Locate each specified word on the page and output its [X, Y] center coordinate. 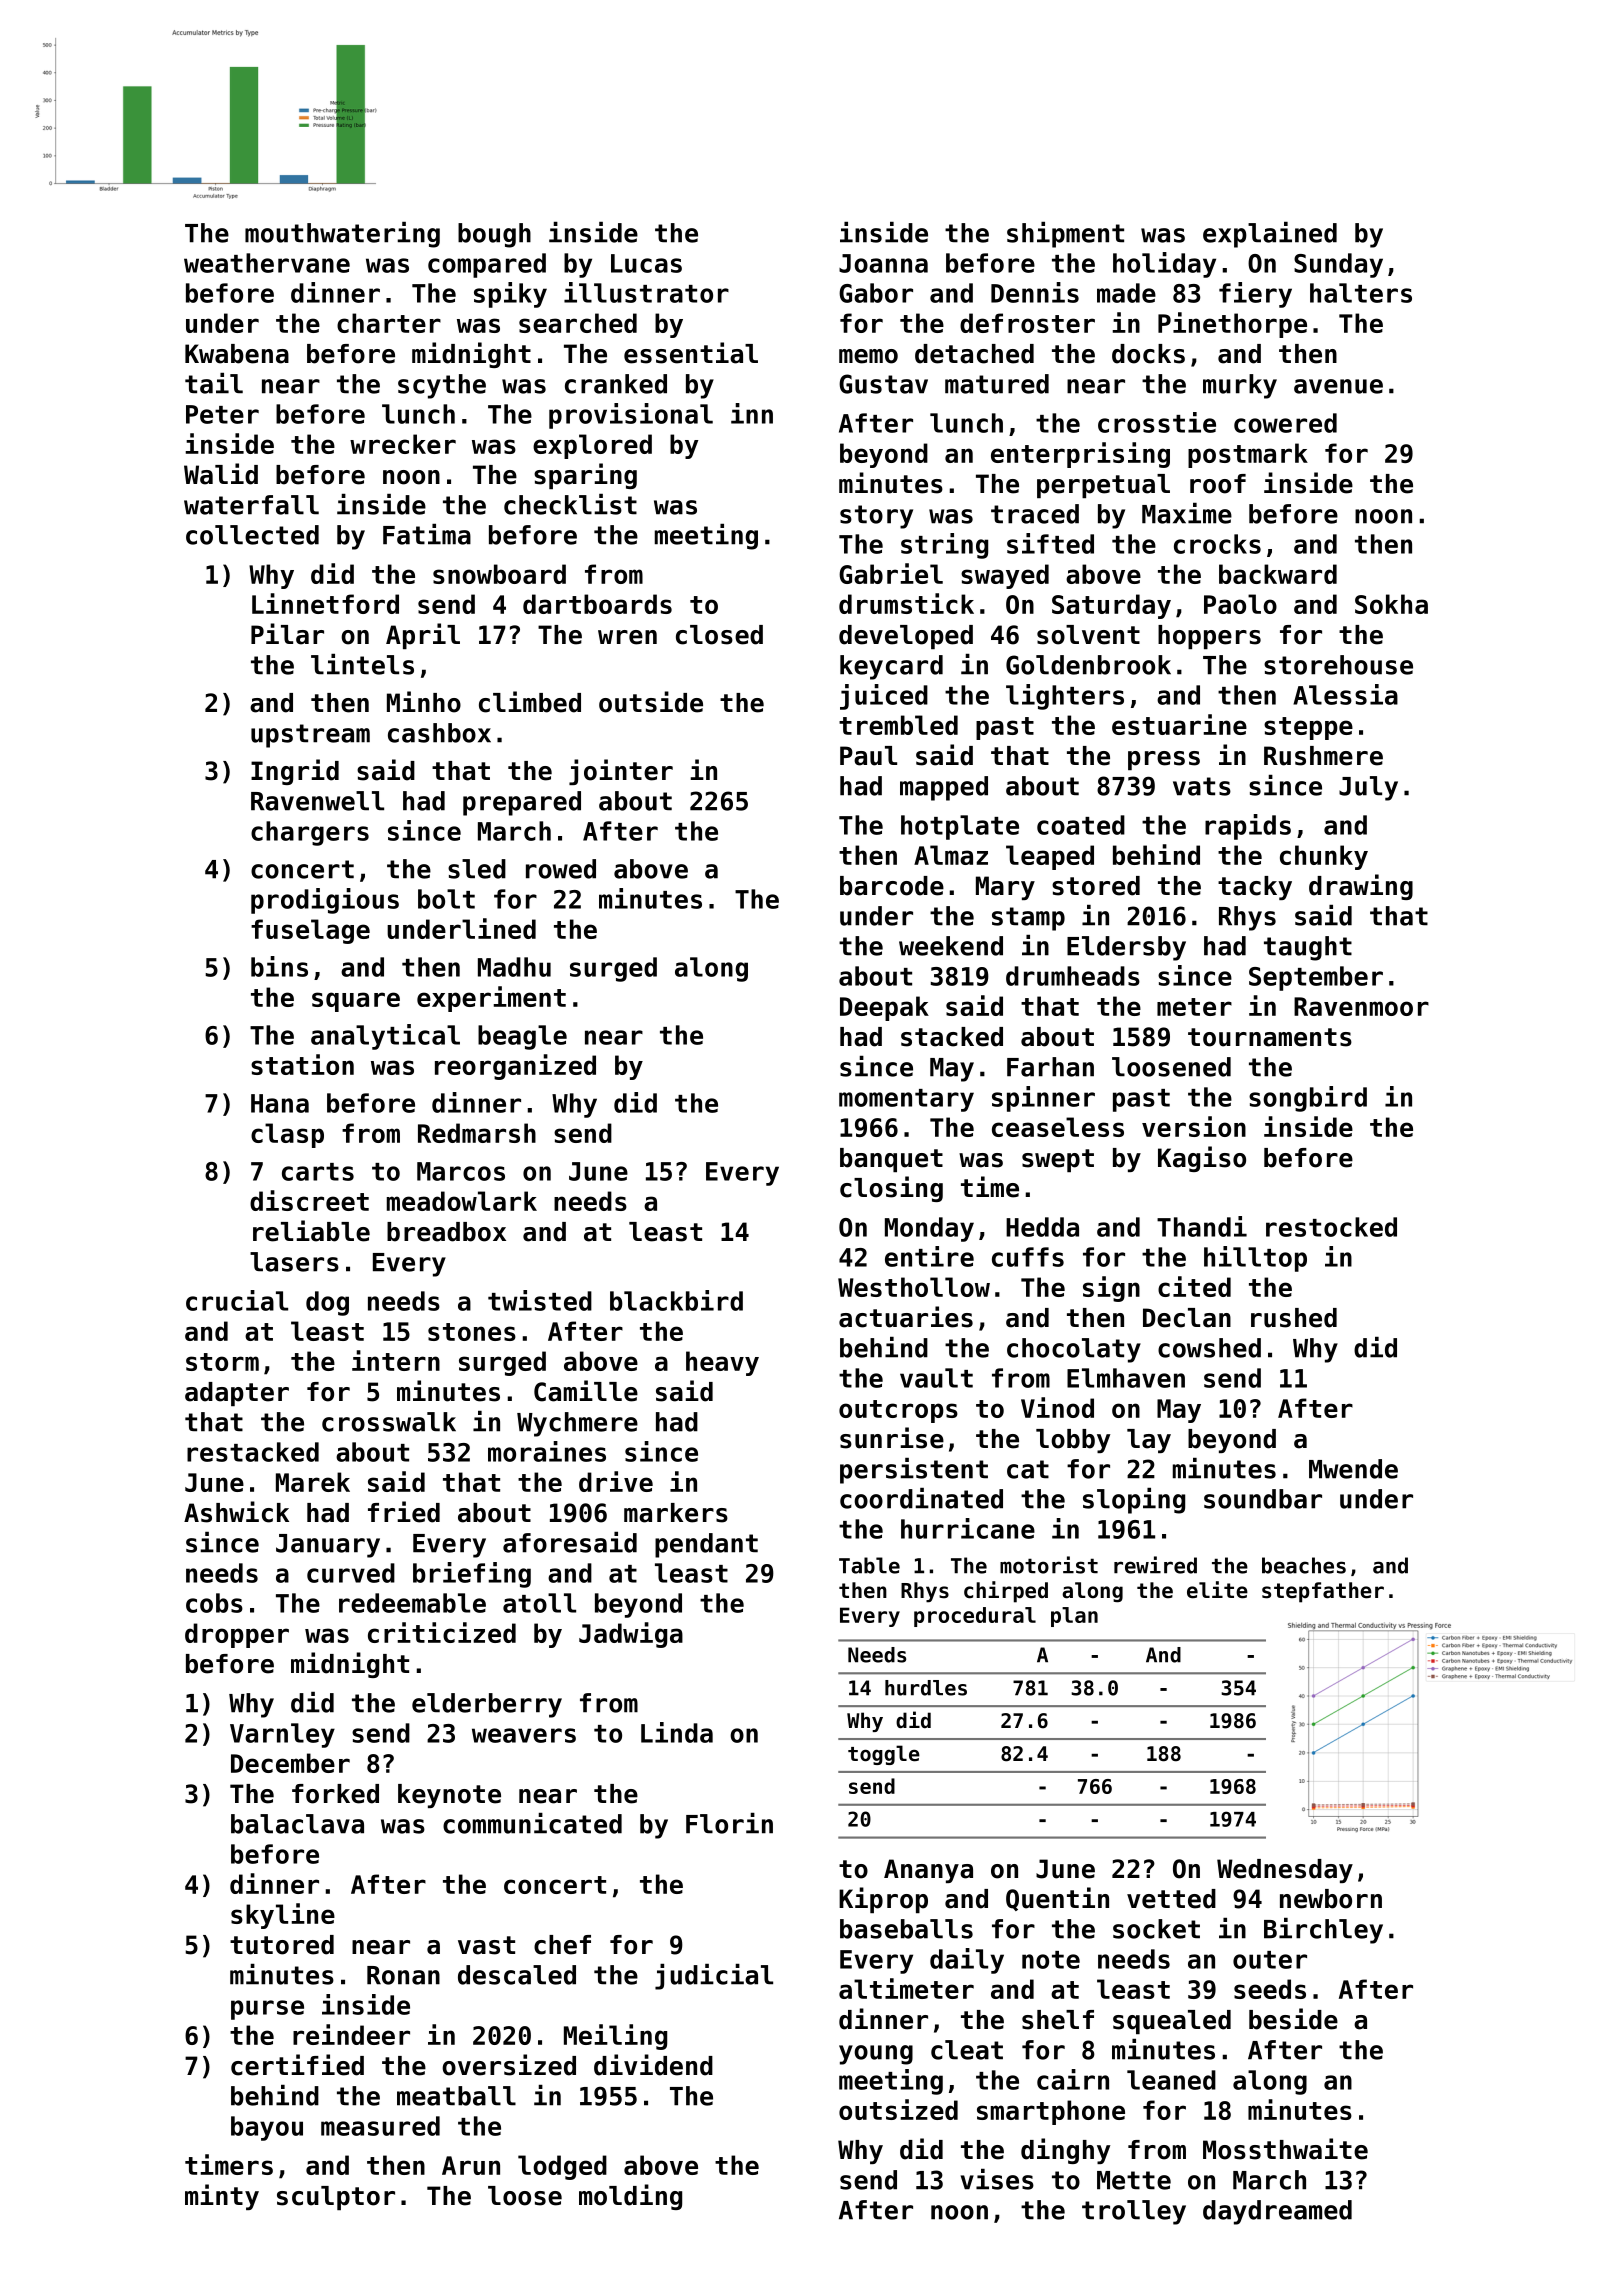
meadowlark [462, 1201]
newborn [1331, 1899]
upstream [310, 736]
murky [1240, 386]
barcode [892, 886]
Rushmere [1323, 756]
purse [267, 2010]
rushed [1294, 1318]
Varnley [282, 1735]
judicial [714, 1977]
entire [929, 1256]
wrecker [403, 444]
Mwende [1353, 1469]
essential [691, 353]
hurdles [926, 1688]
